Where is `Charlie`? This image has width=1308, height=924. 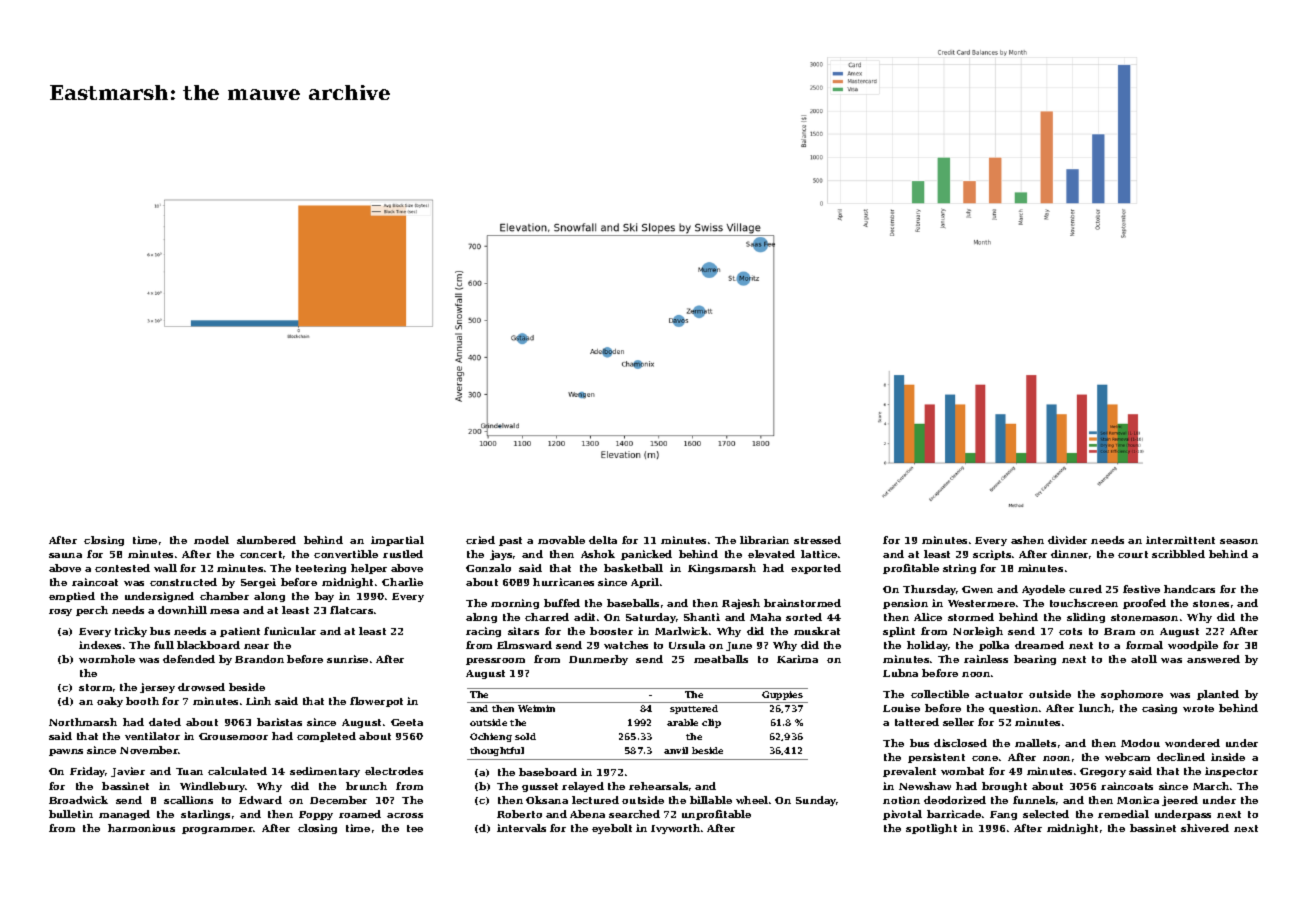
Charlie is located at coordinates (402, 582).
